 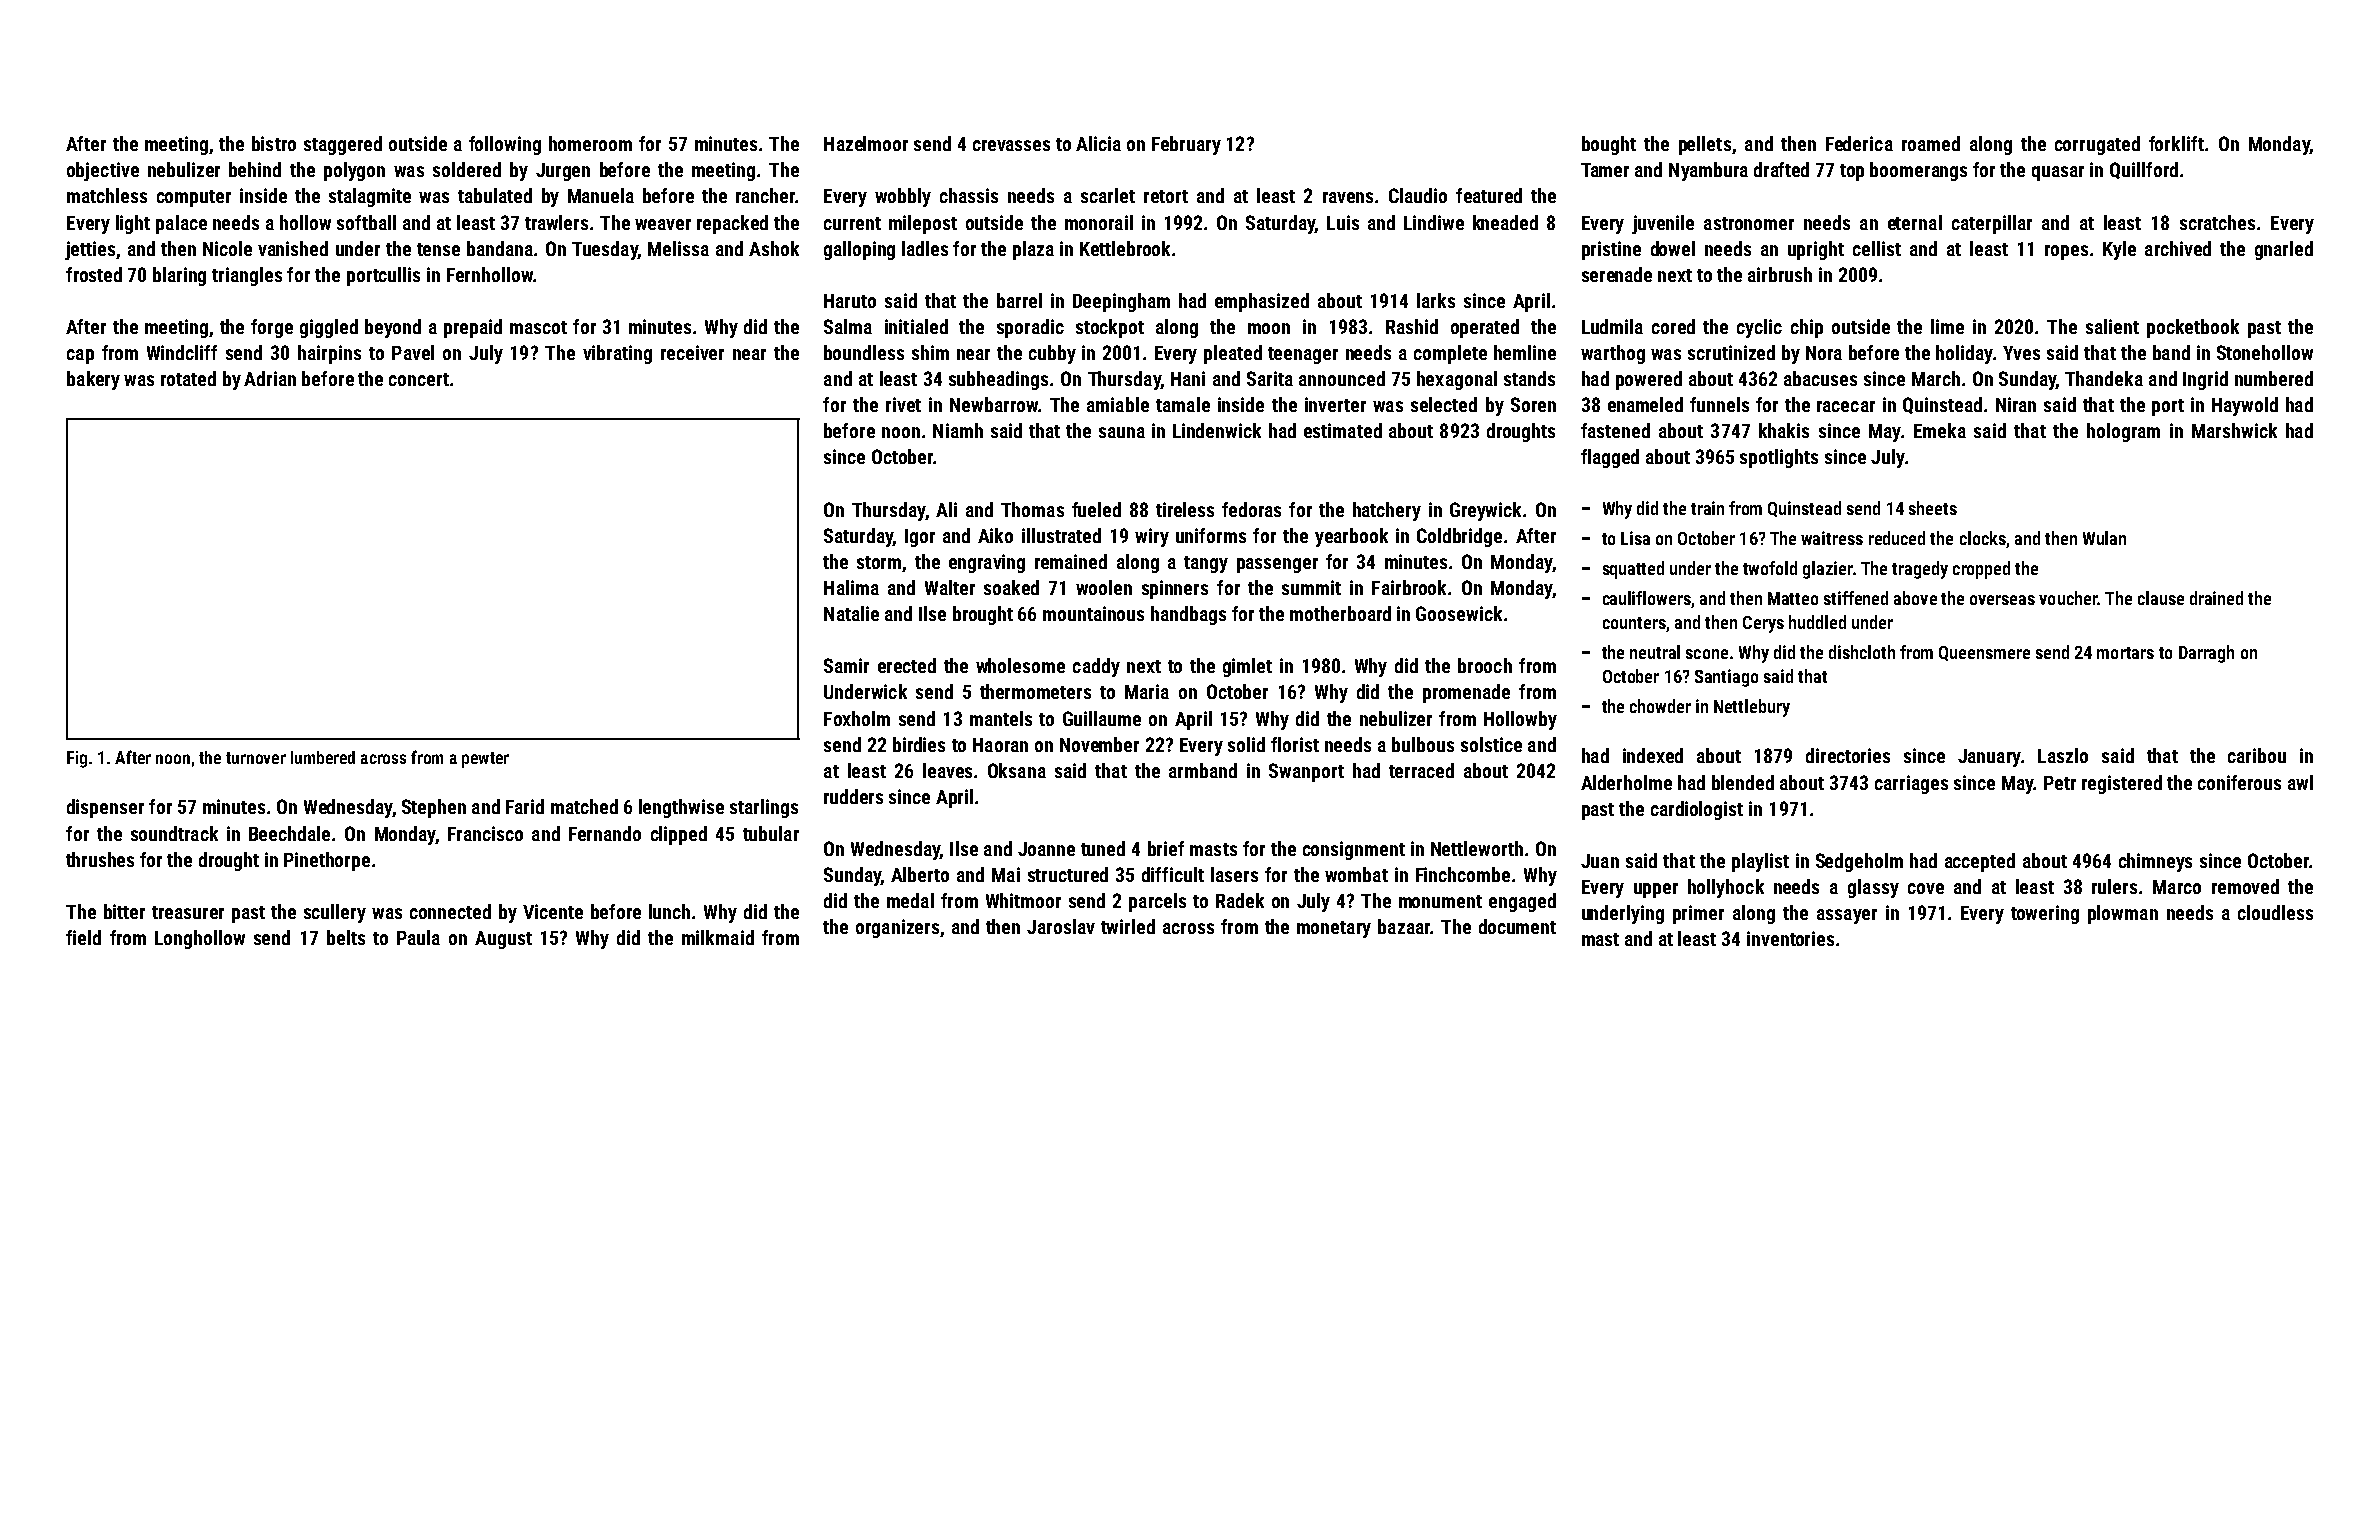 What do you see at coordinates (1459, 613) in the screenshot?
I see `Goosewick` at bounding box center [1459, 613].
